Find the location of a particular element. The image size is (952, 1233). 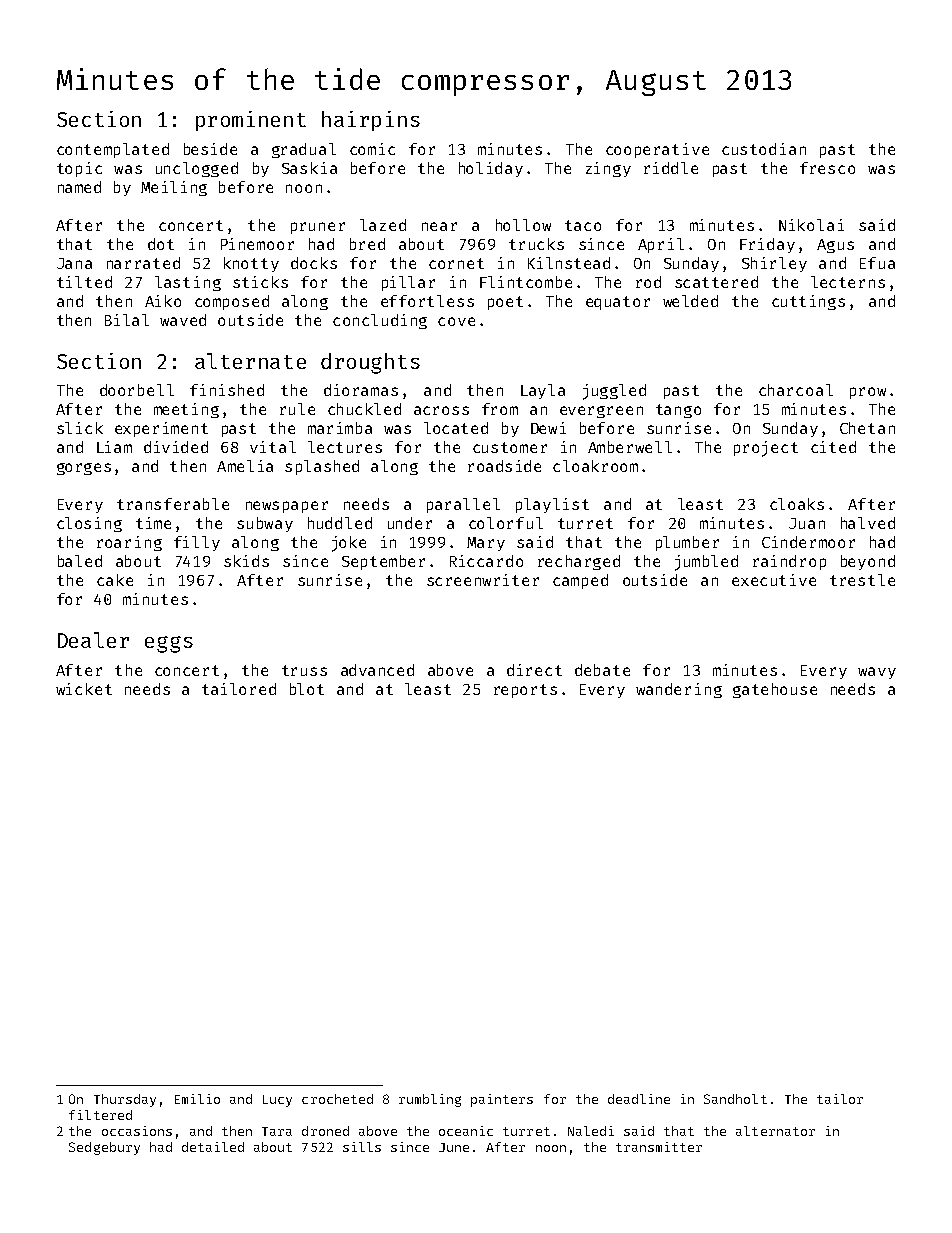

Sedgebury is located at coordinates (104, 1148).
